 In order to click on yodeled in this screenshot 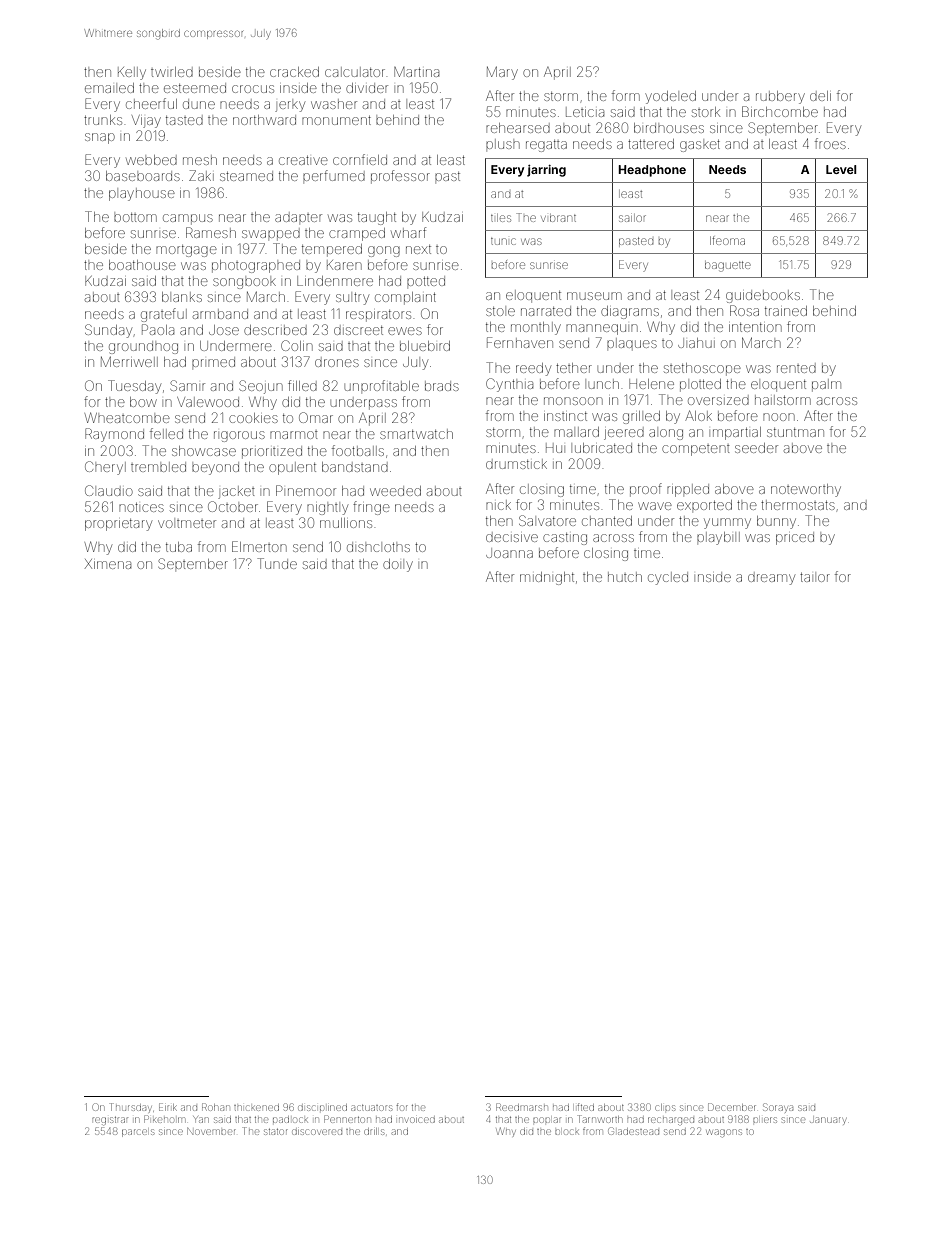, I will do `click(670, 97)`.
